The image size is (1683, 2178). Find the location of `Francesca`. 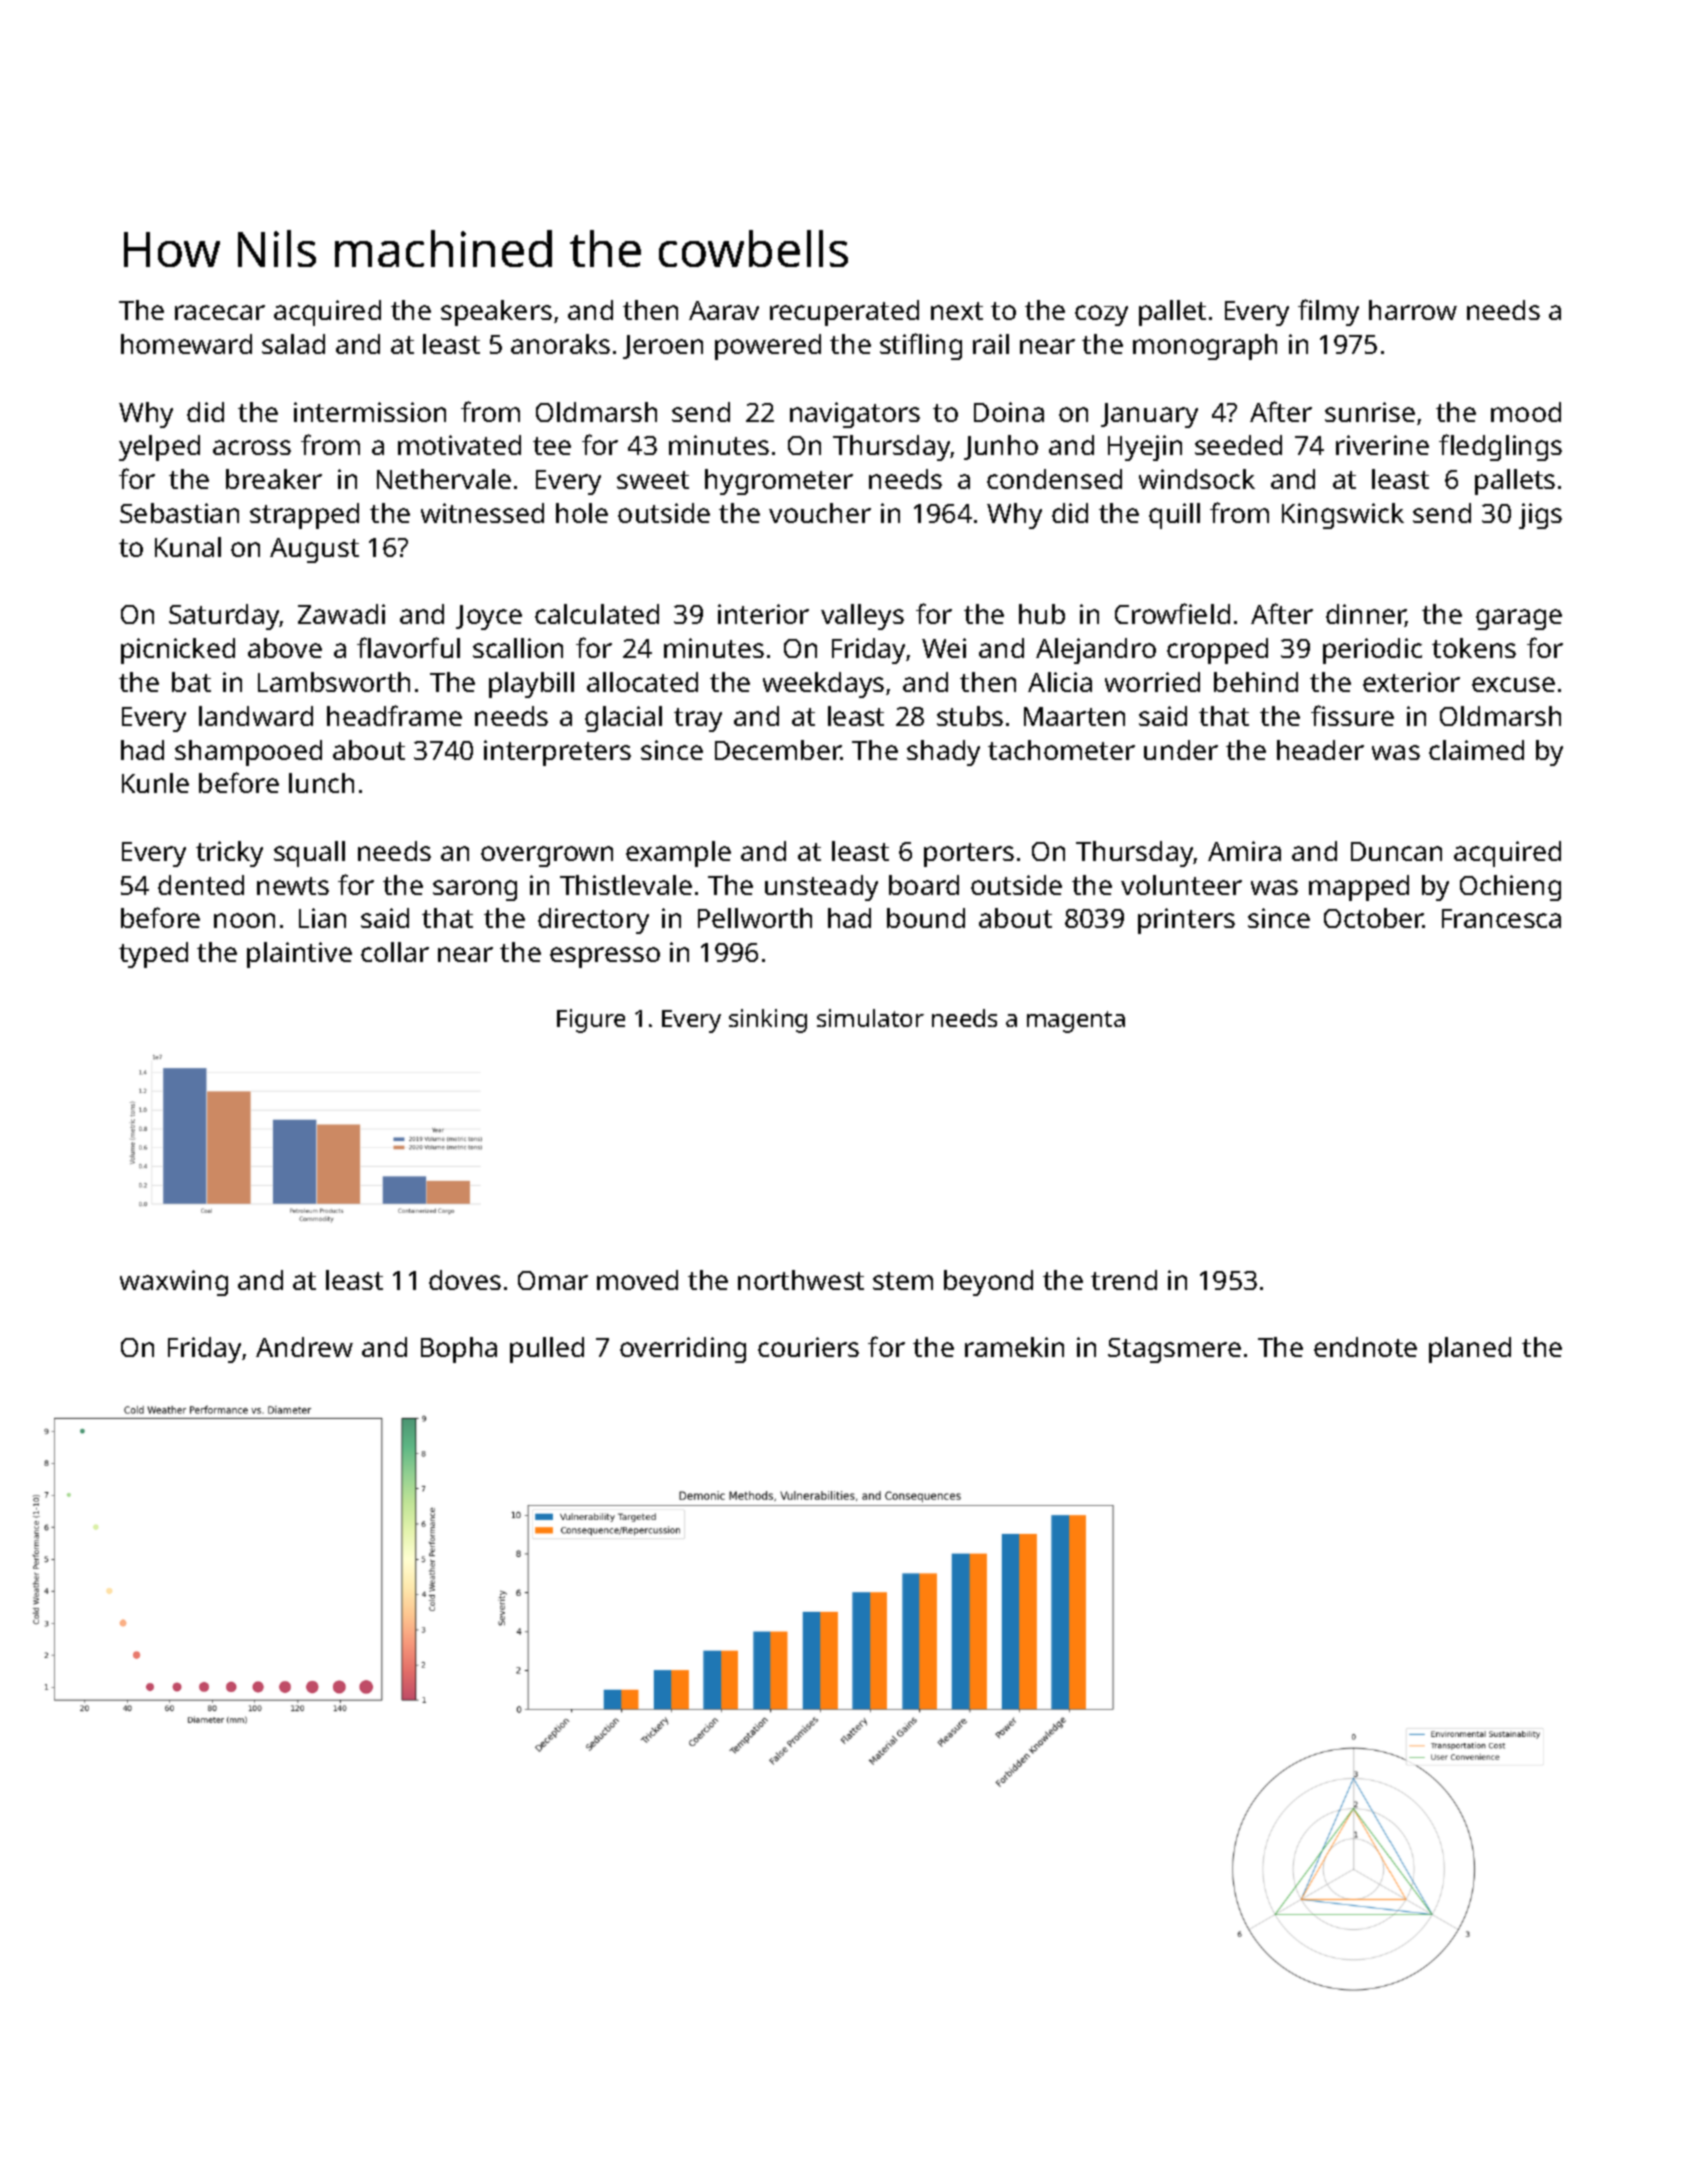

Francesca is located at coordinates (1501, 918).
